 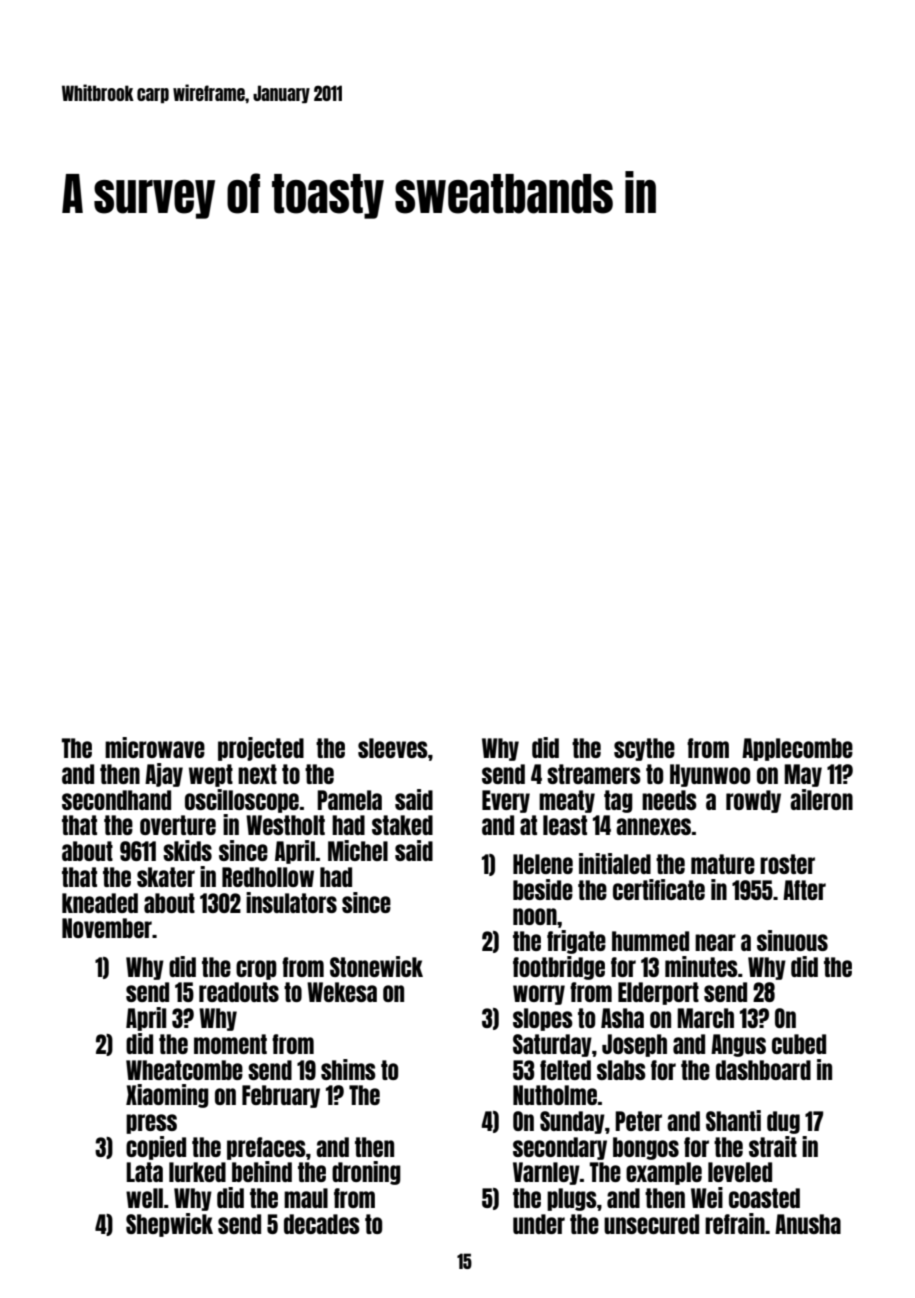 What do you see at coordinates (393, 748) in the screenshot?
I see `sleeves` at bounding box center [393, 748].
